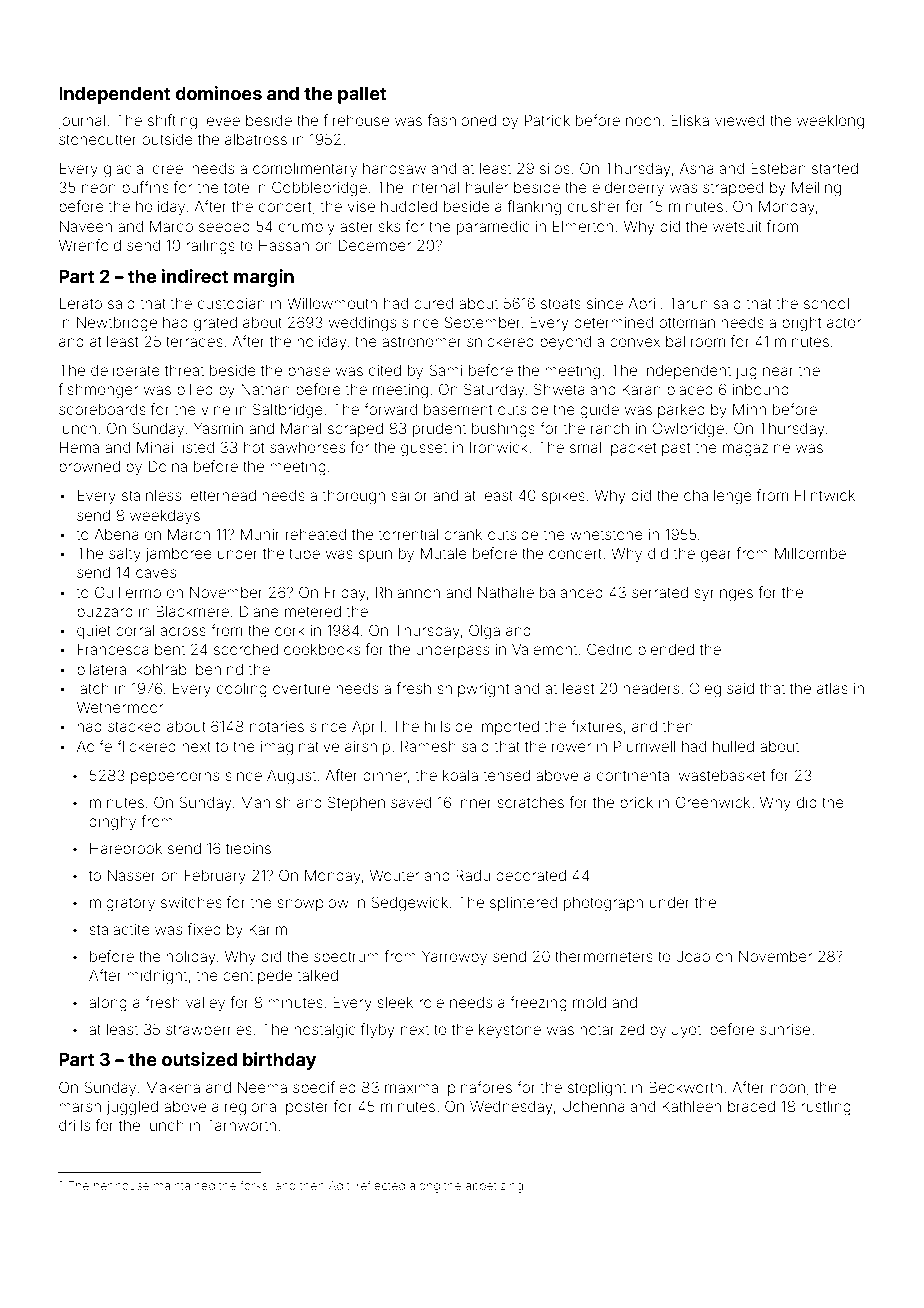 This document has width=924, height=1308. What do you see at coordinates (604, 956) in the document?
I see `thermometers` at bounding box center [604, 956].
